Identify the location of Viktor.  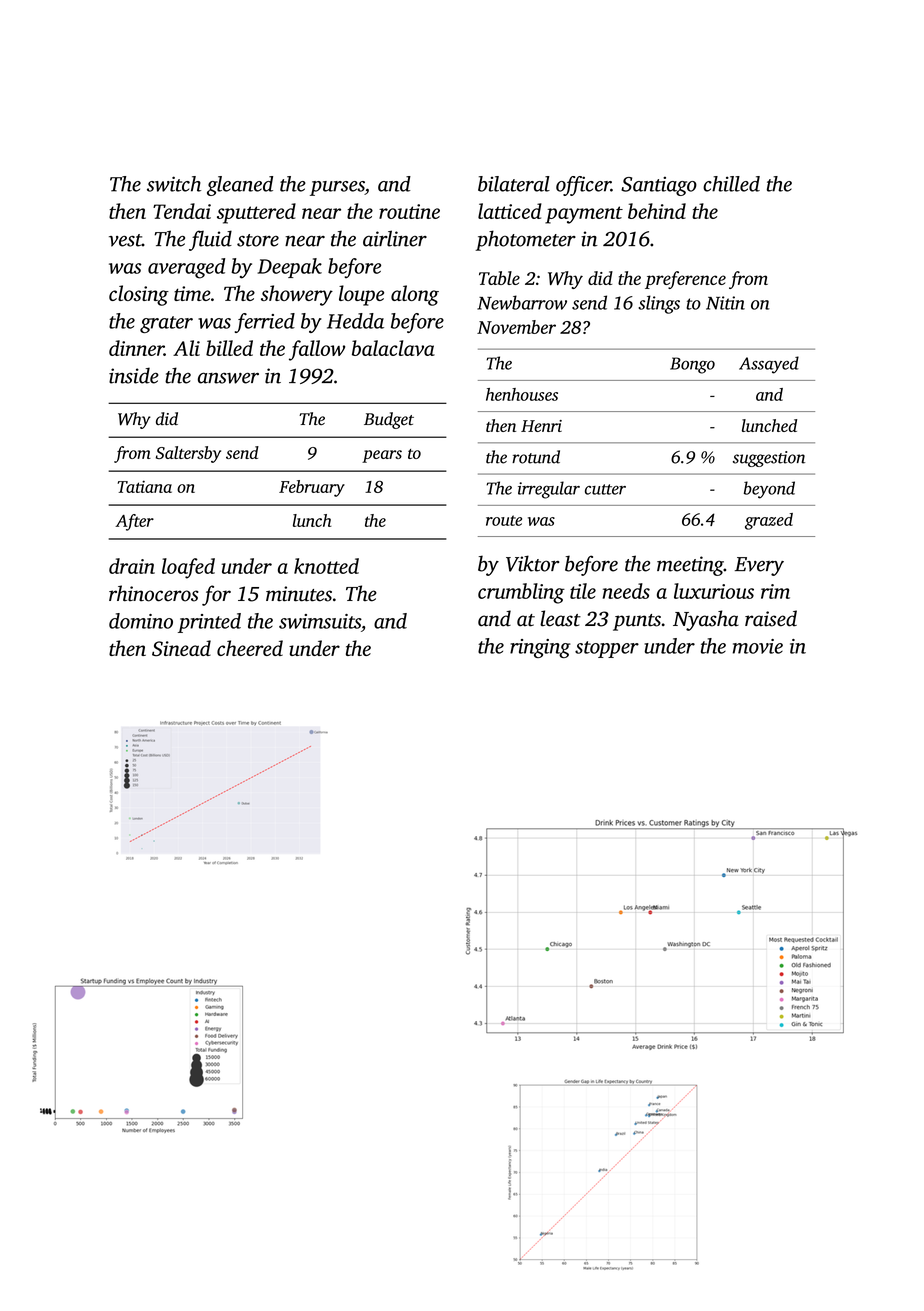
(532, 563).
